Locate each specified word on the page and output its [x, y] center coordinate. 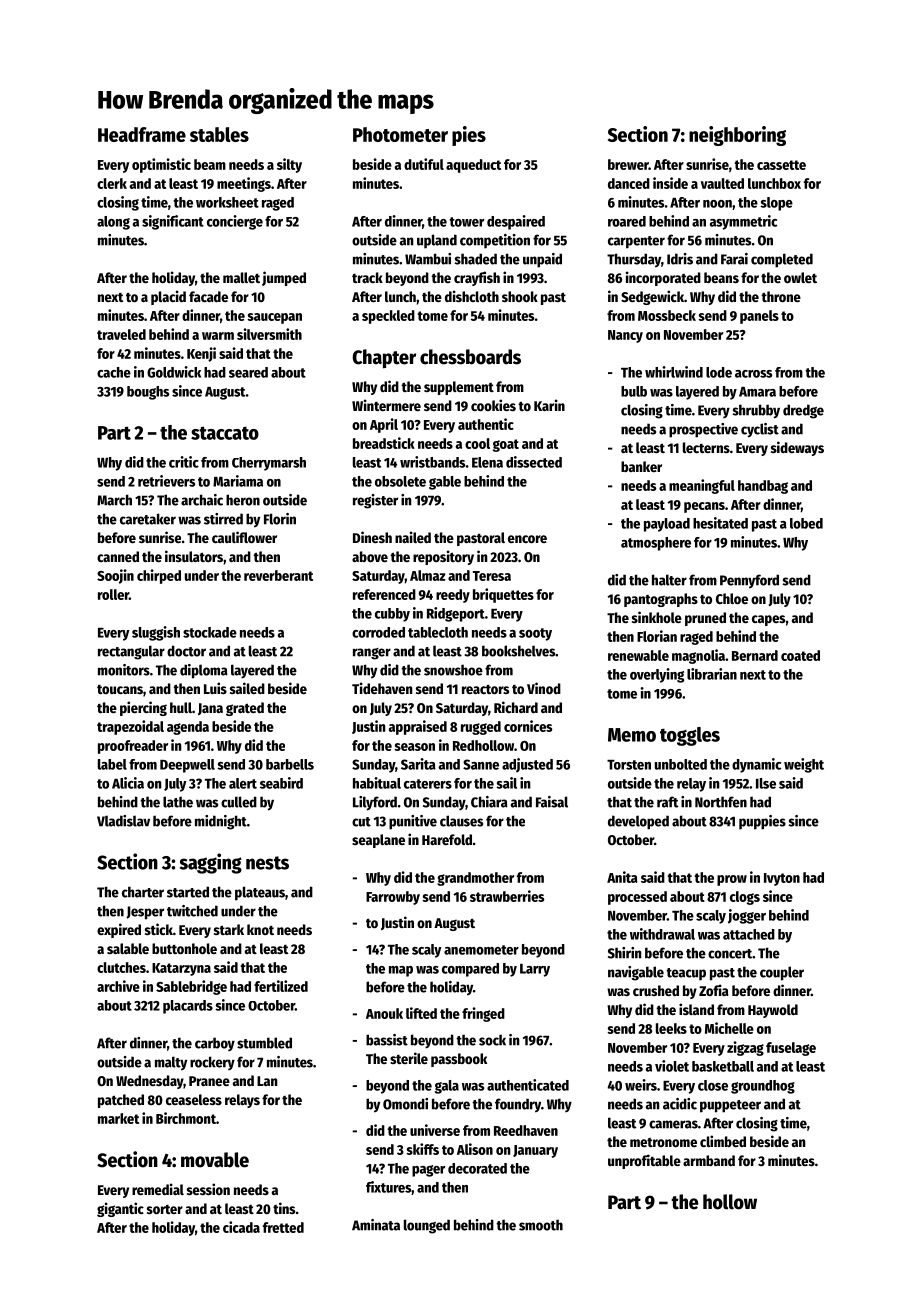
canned [118, 556]
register [375, 501]
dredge [803, 411]
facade [208, 296]
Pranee [209, 1081]
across [753, 374]
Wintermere [386, 405]
